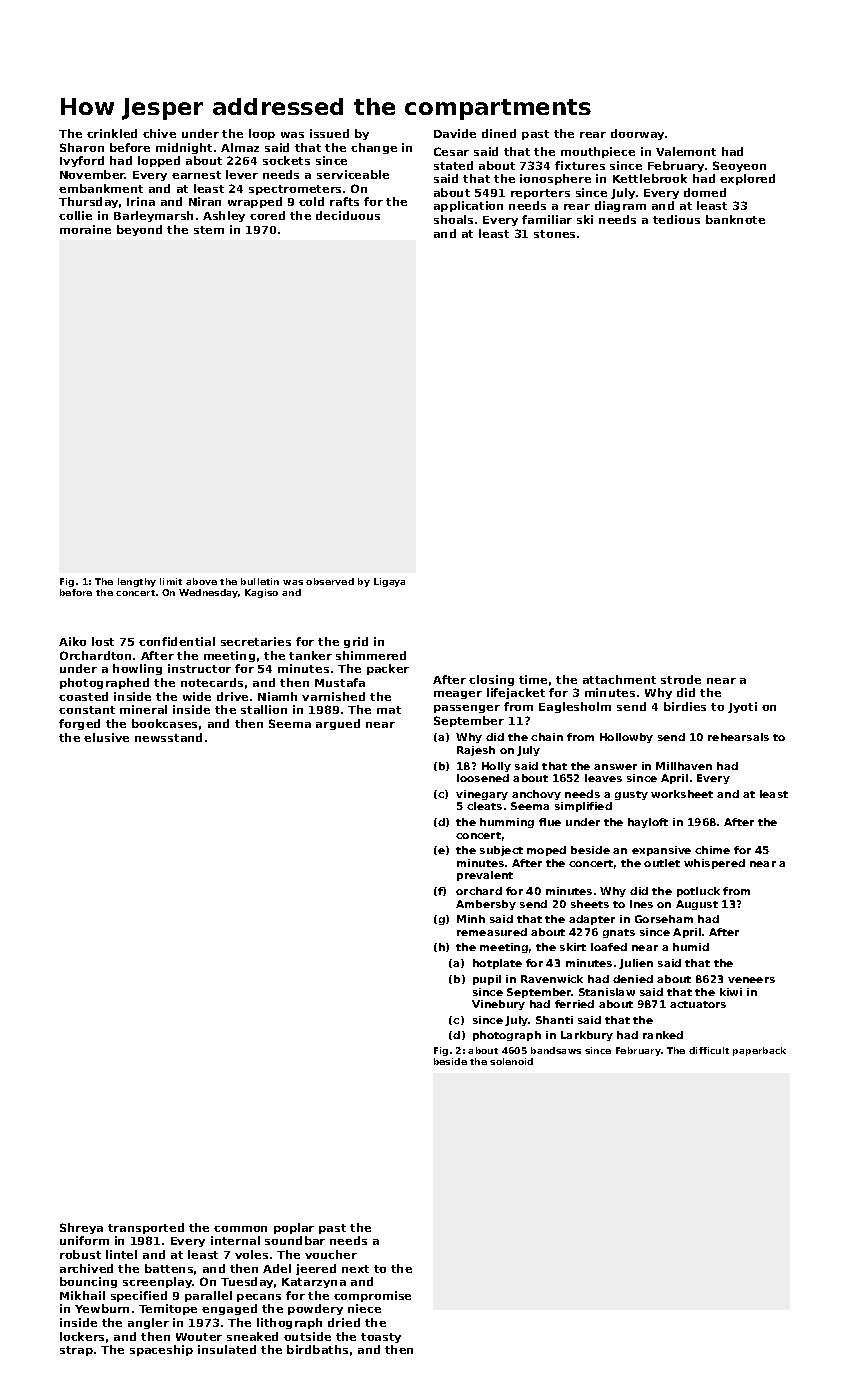  Describe the element at coordinates (102, 1308) in the document. I see `Yewburn` at that location.
